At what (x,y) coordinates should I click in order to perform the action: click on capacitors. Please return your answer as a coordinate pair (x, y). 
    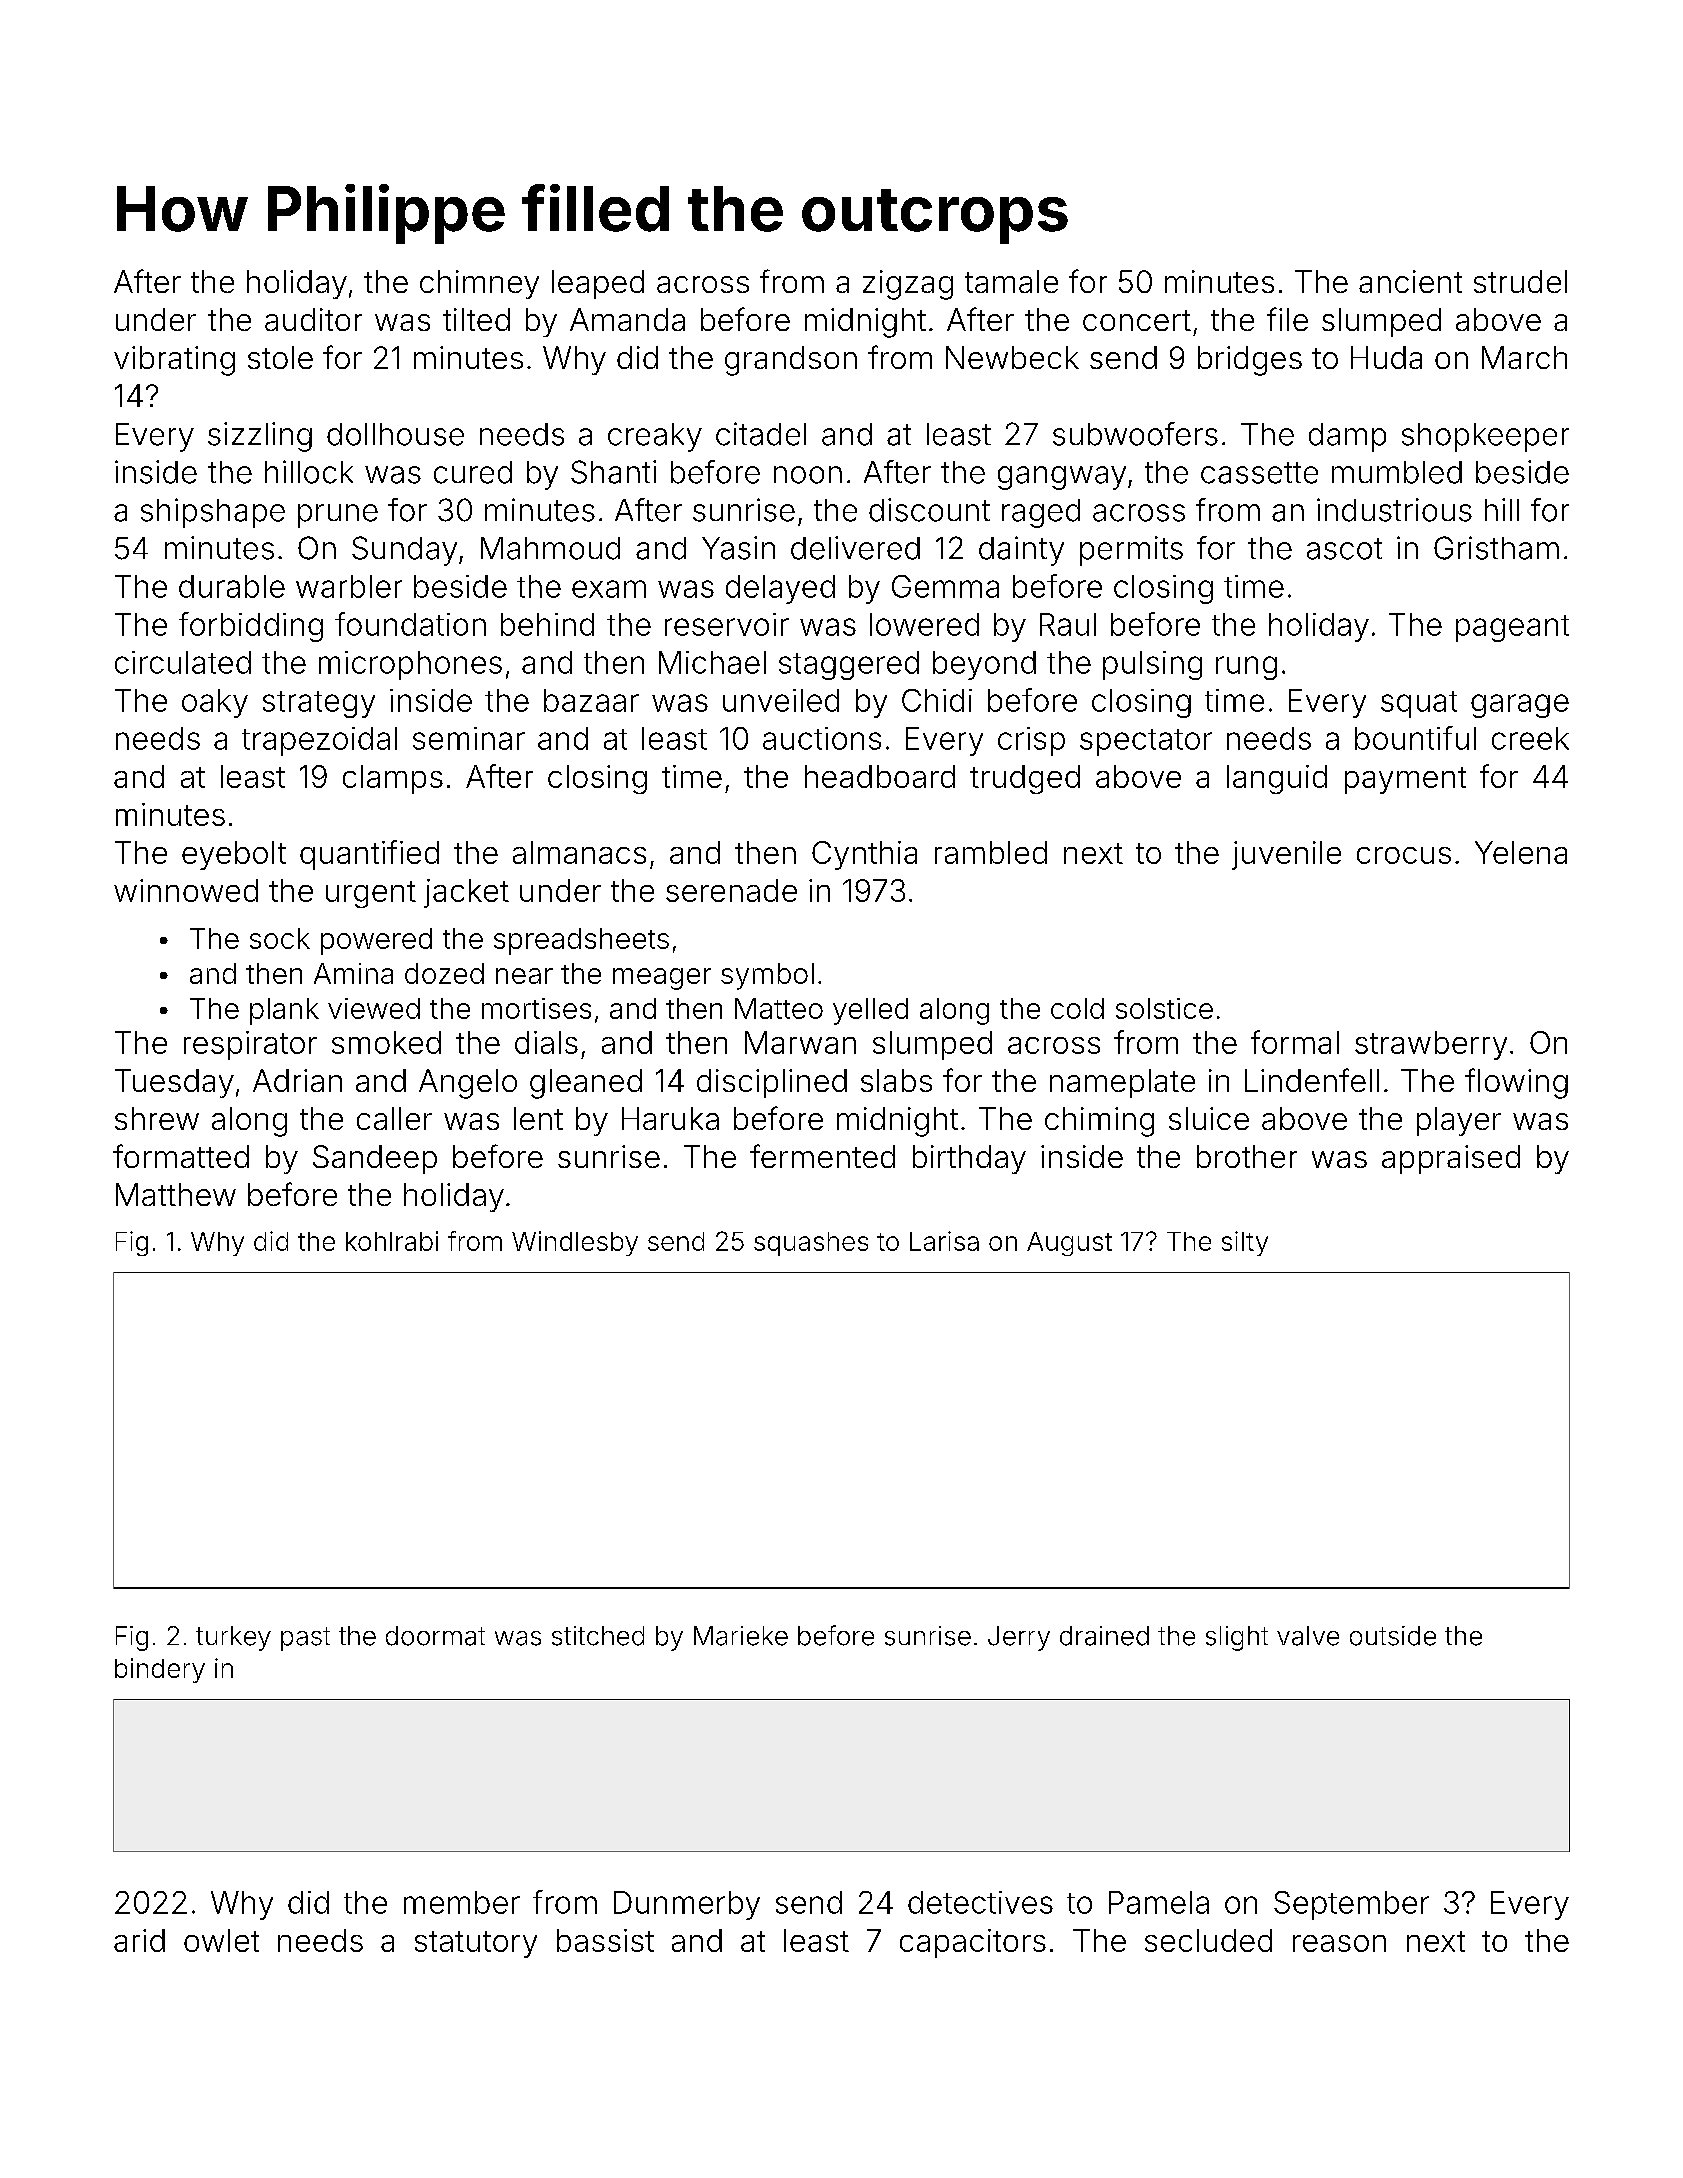
    Looking at the image, I should click on (973, 1943).
